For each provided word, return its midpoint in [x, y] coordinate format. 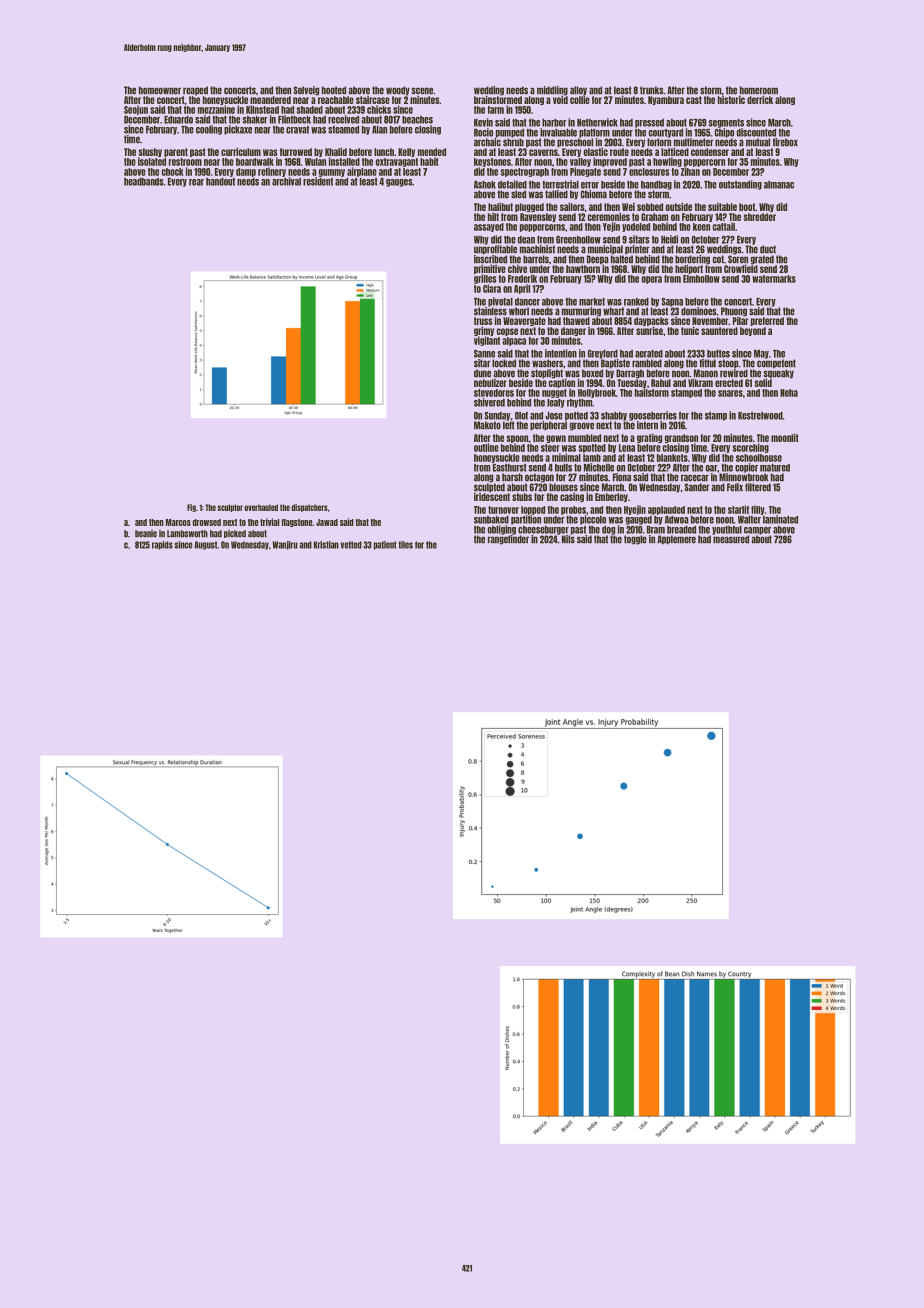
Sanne [484, 354]
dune [482, 373]
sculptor [230, 508]
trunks [651, 90]
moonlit [785, 437]
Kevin [483, 122]
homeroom [759, 90]
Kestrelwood [760, 416]
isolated [152, 161]
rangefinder [508, 540]
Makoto [487, 425]
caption [562, 383]
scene [422, 91]
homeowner [160, 90]
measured [731, 539]
